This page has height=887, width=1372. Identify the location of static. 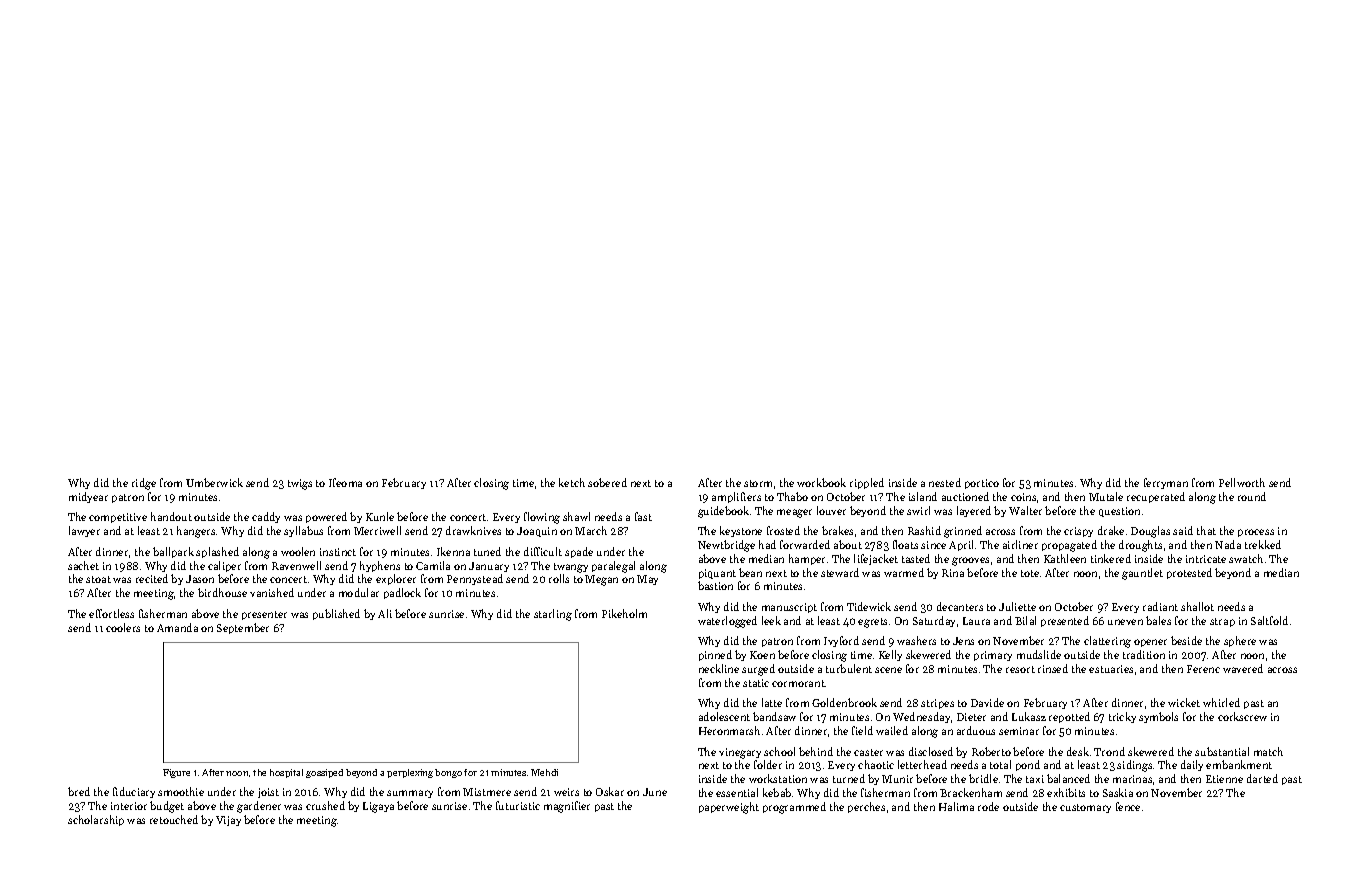
(756, 683).
